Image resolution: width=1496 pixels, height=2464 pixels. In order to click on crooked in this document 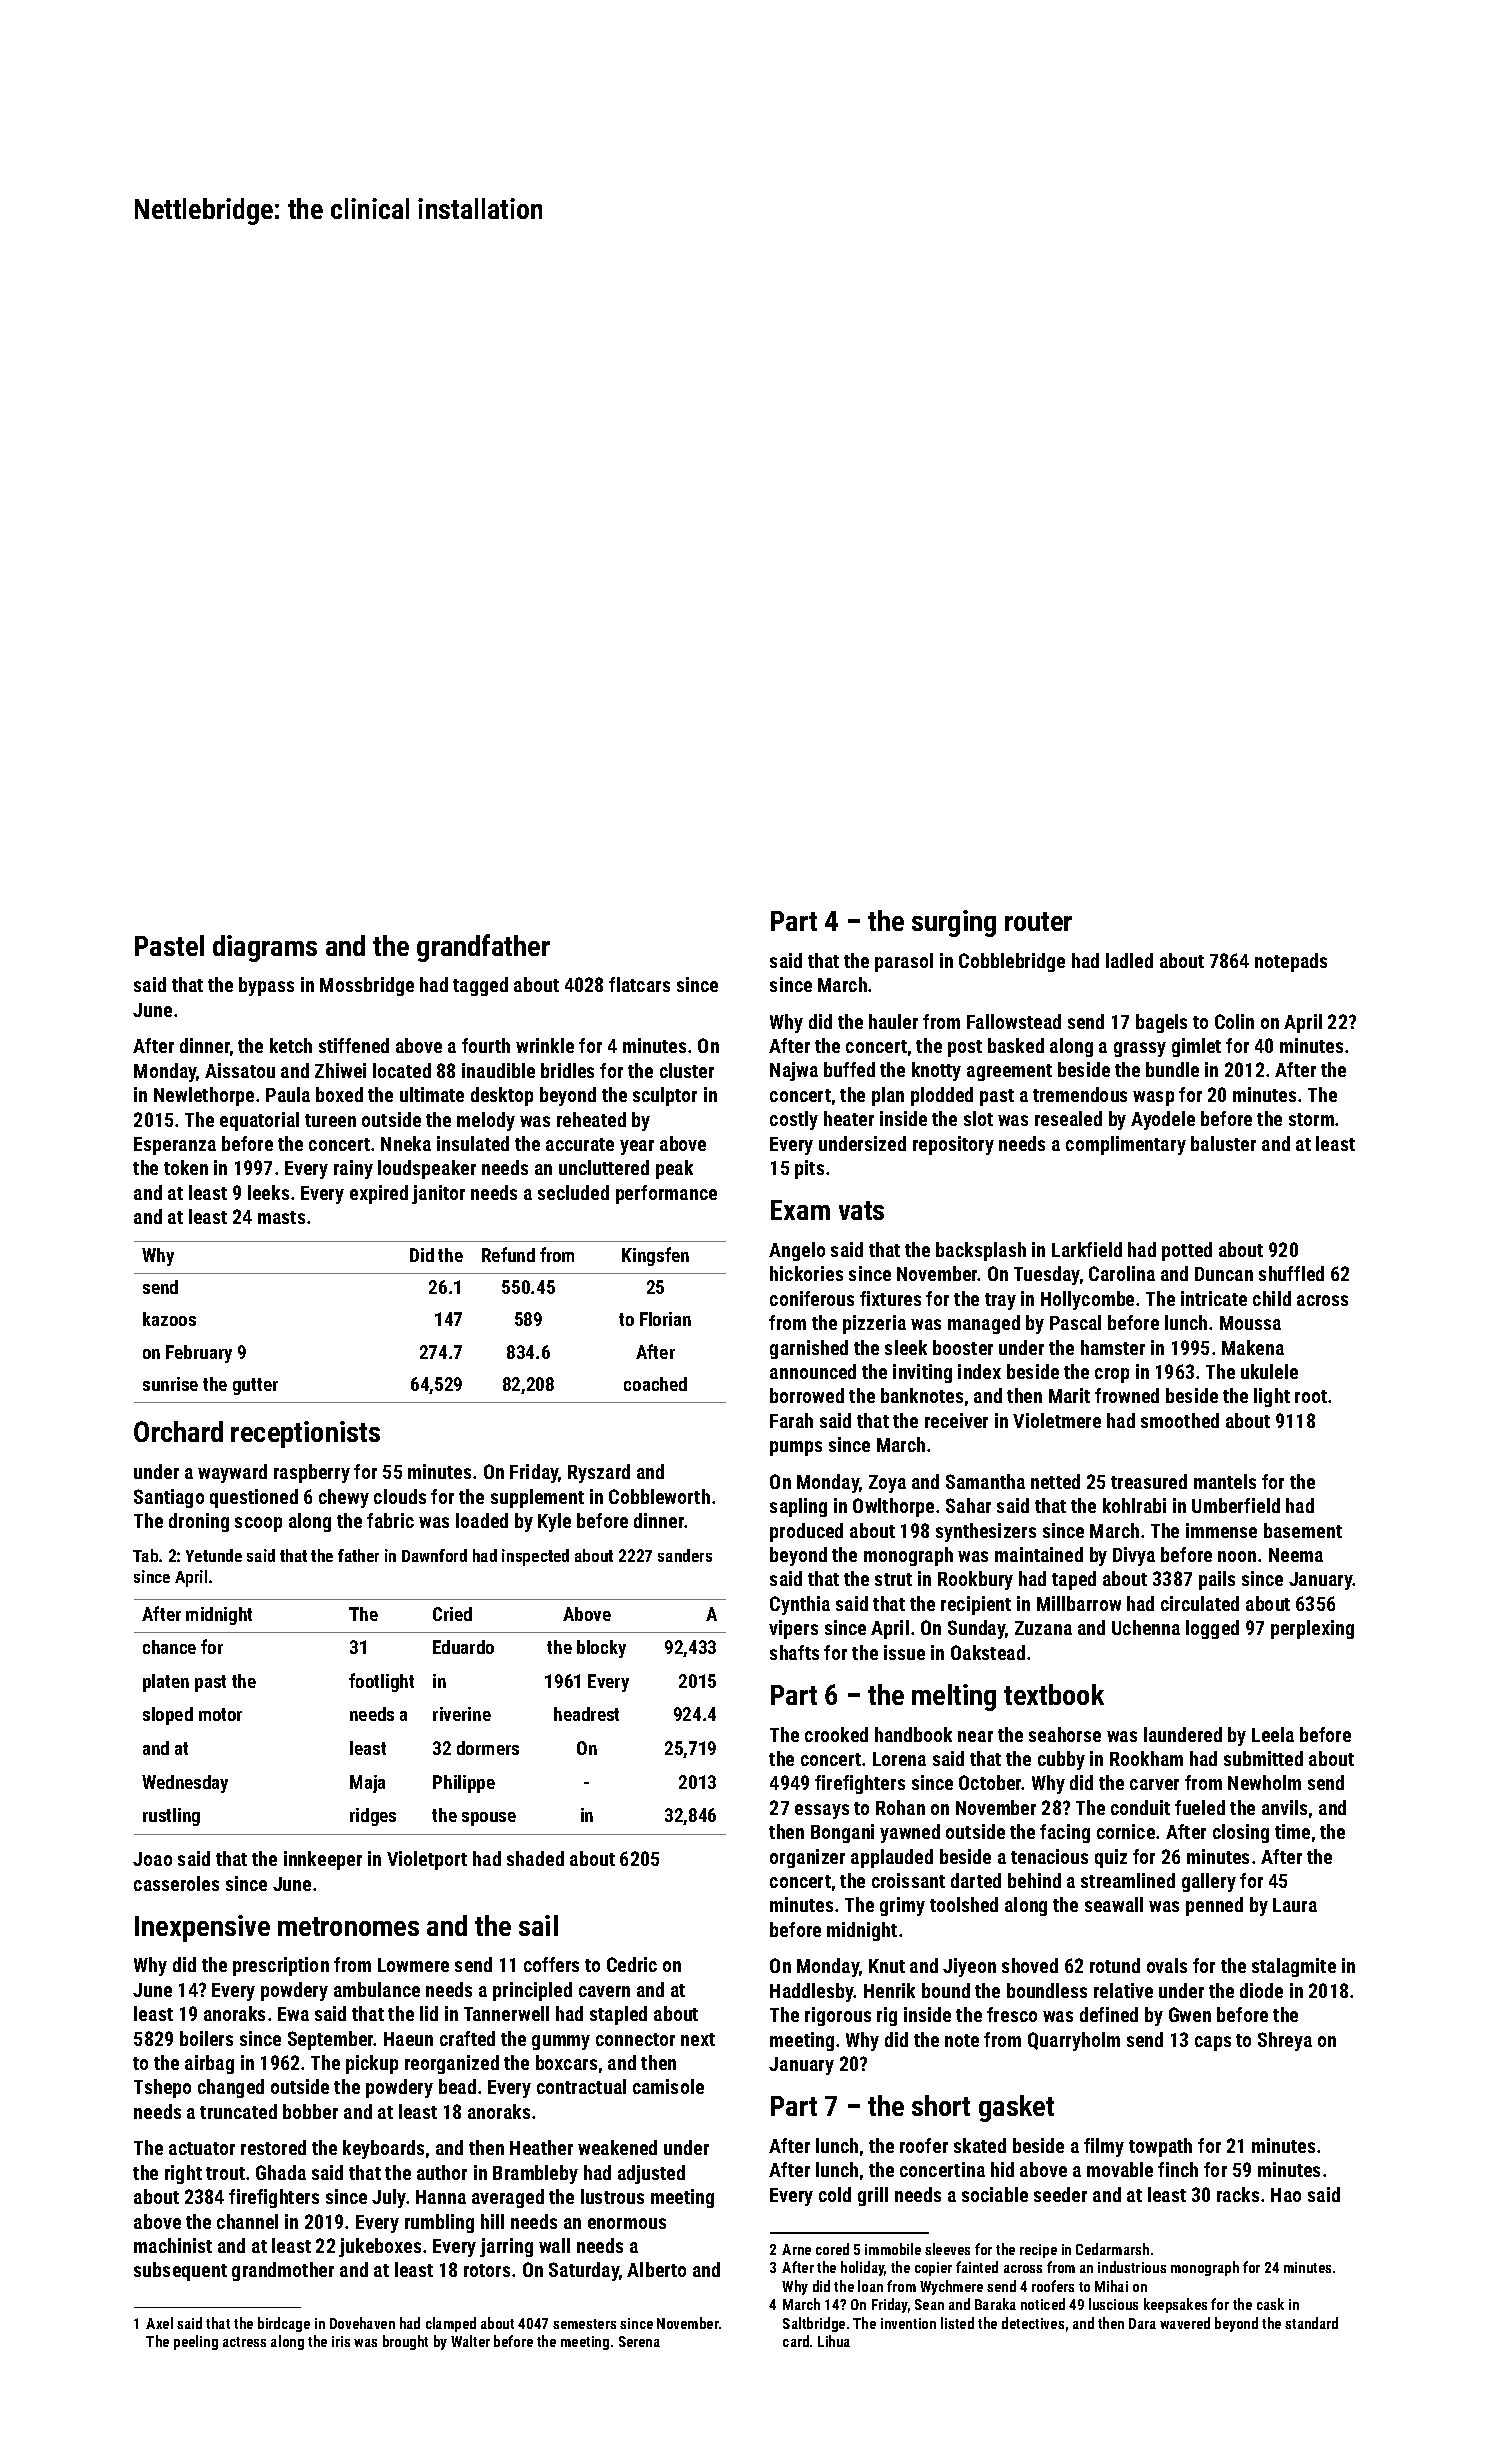, I will do `click(836, 1734)`.
